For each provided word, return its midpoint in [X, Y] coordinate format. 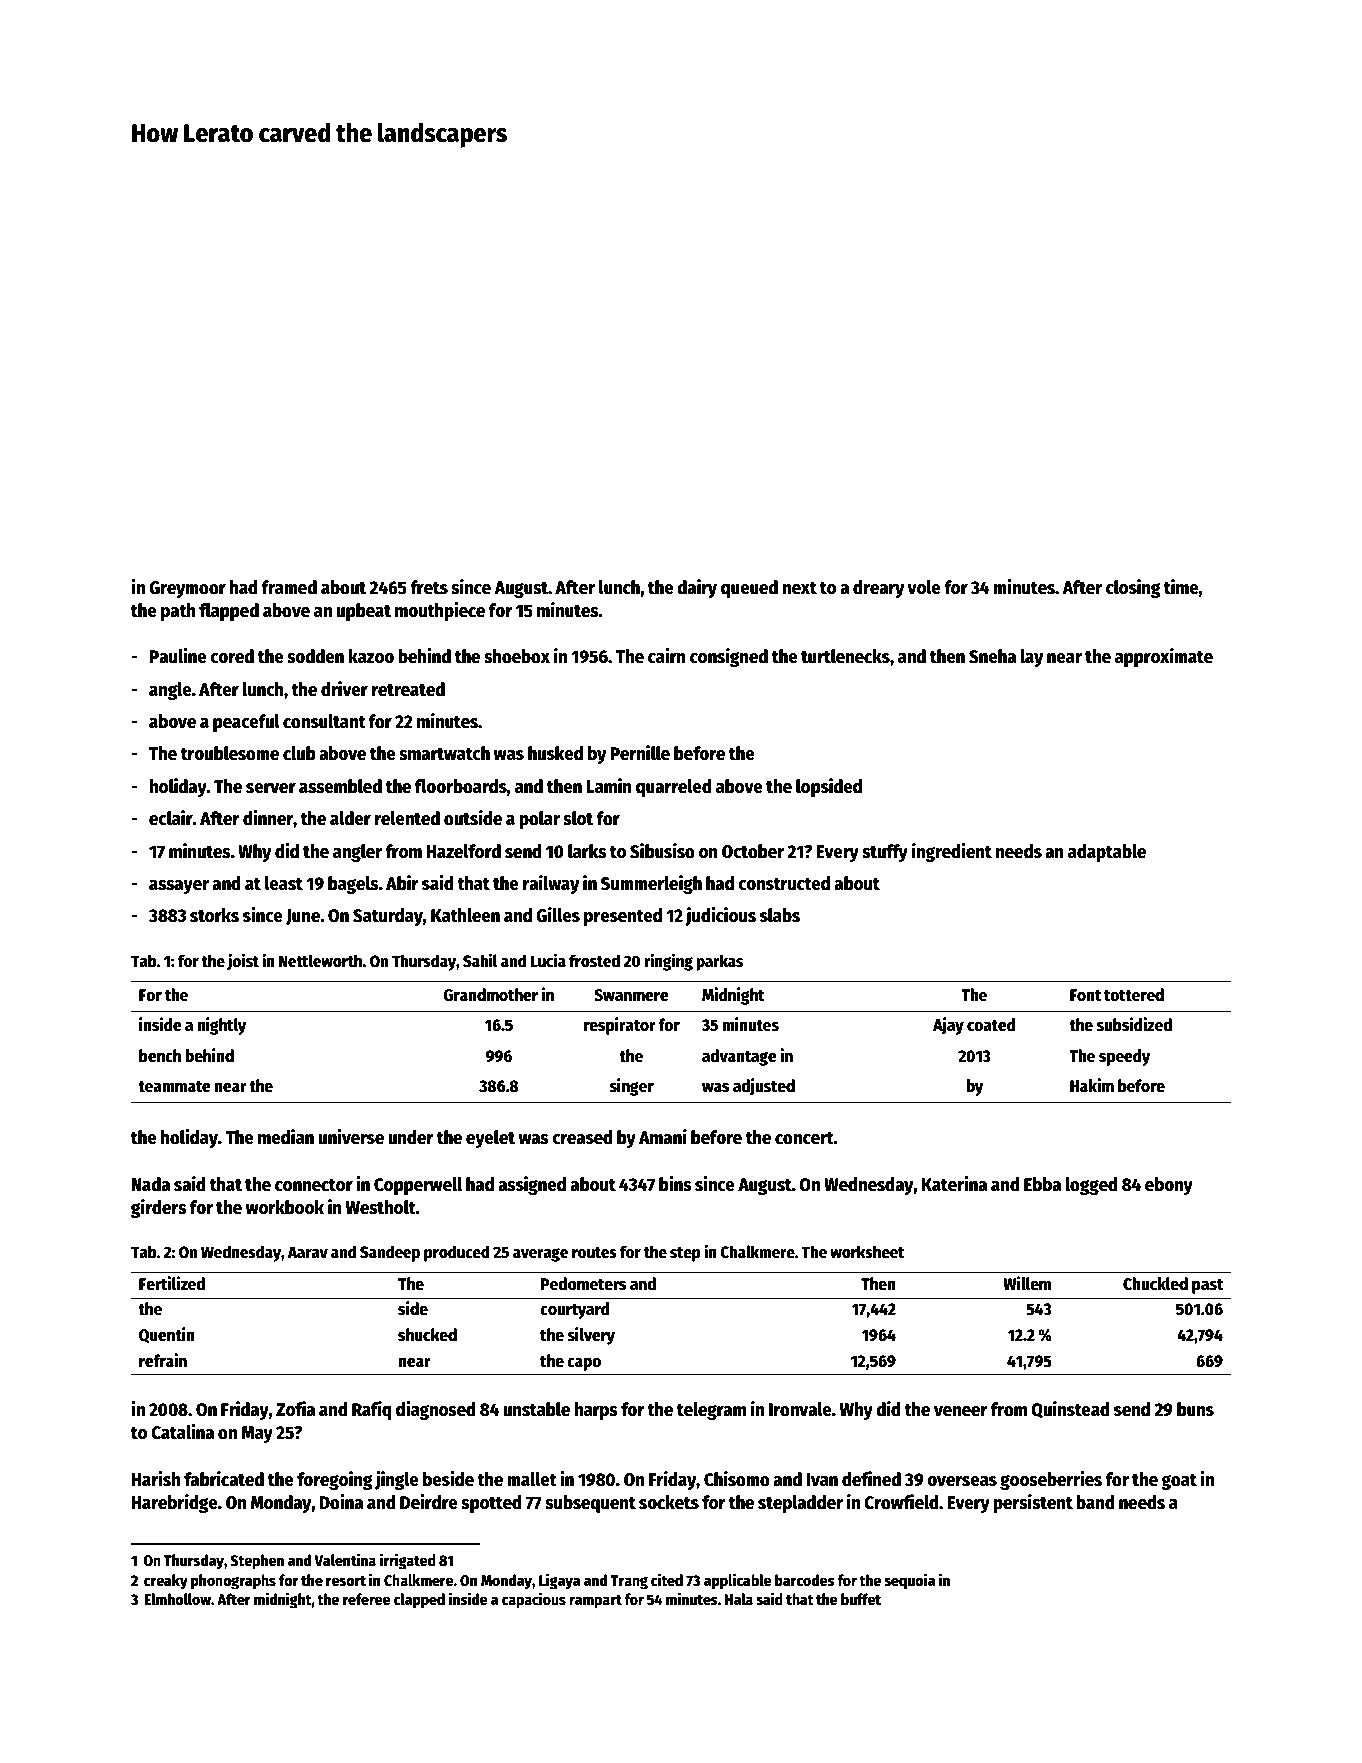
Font [1085, 995]
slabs [780, 915]
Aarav [308, 1252]
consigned [729, 657]
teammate [174, 1087]
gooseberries [1051, 1480]
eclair [171, 818]
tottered [1134, 995]
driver [344, 689]
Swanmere [631, 995]
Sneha [992, 656]
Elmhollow [177, 1599]
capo [584, 1364]
